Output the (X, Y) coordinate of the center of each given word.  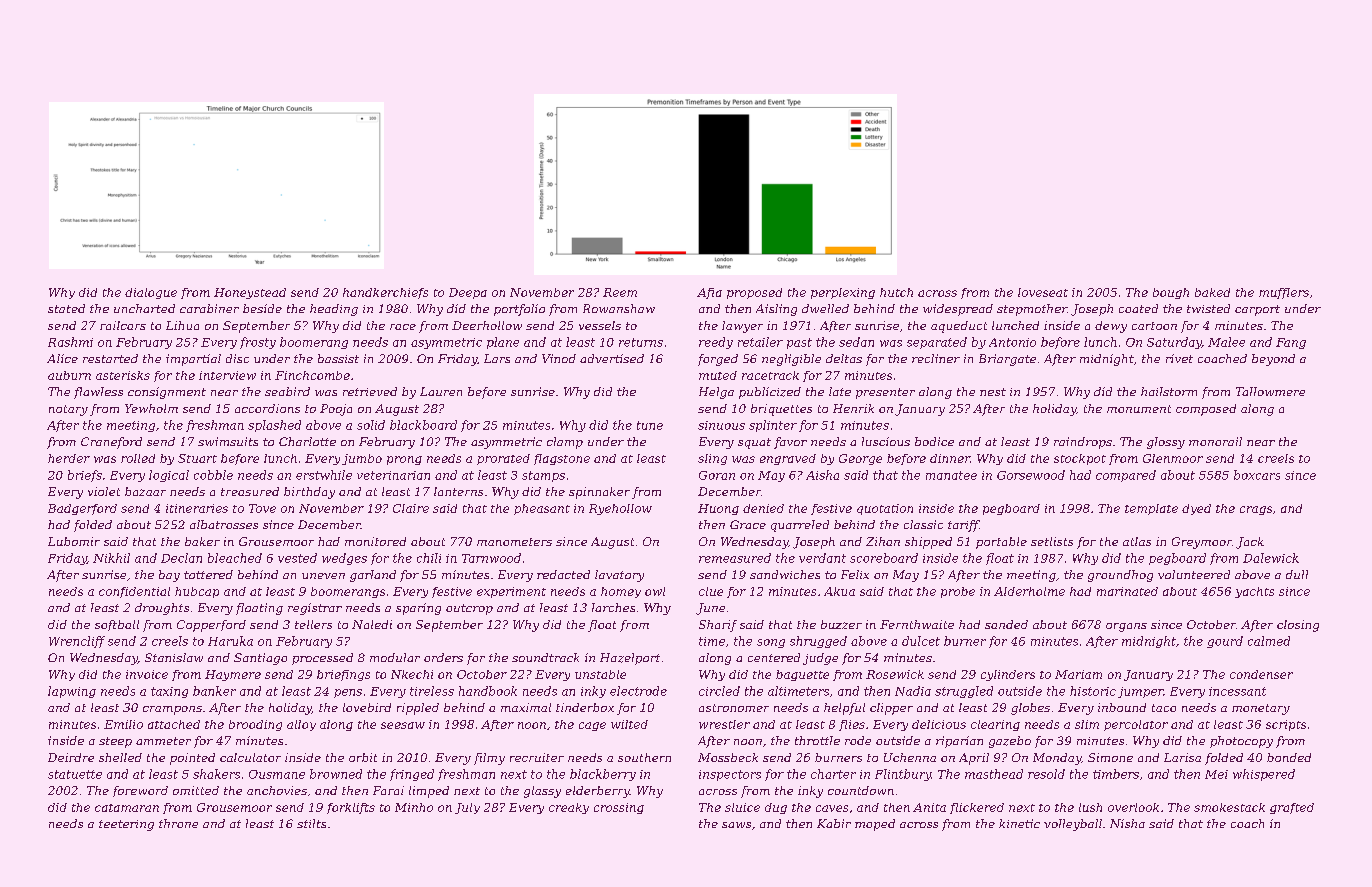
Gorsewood (1031, 475)
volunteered (1194, 574)
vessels (600, 325)
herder (69, 458)
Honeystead (250, 293)
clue (711, 591)
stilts (311, 823)
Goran (717, 475)
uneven (323, 576)
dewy (1111, 327)
